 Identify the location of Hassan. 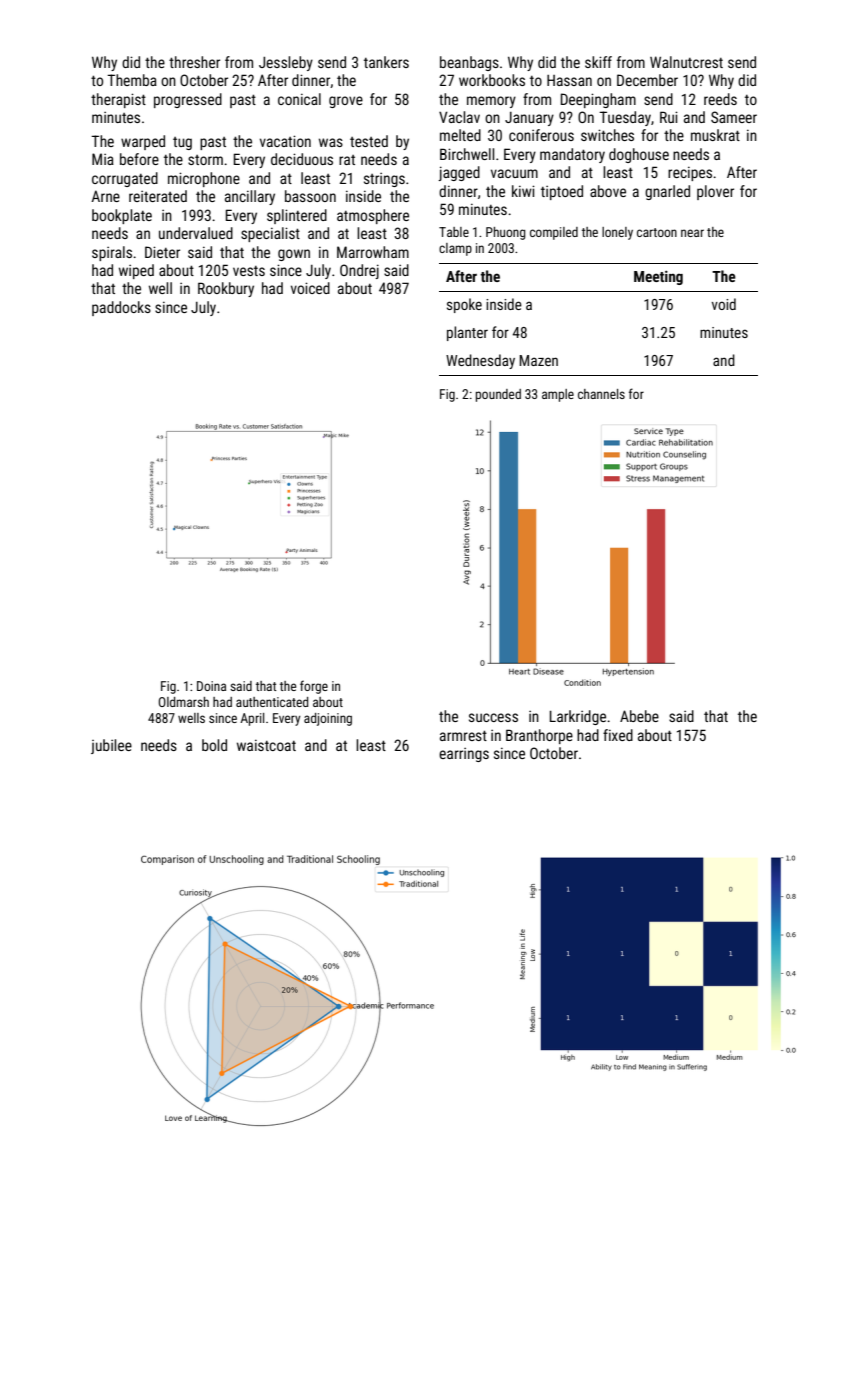
(569, 80).
